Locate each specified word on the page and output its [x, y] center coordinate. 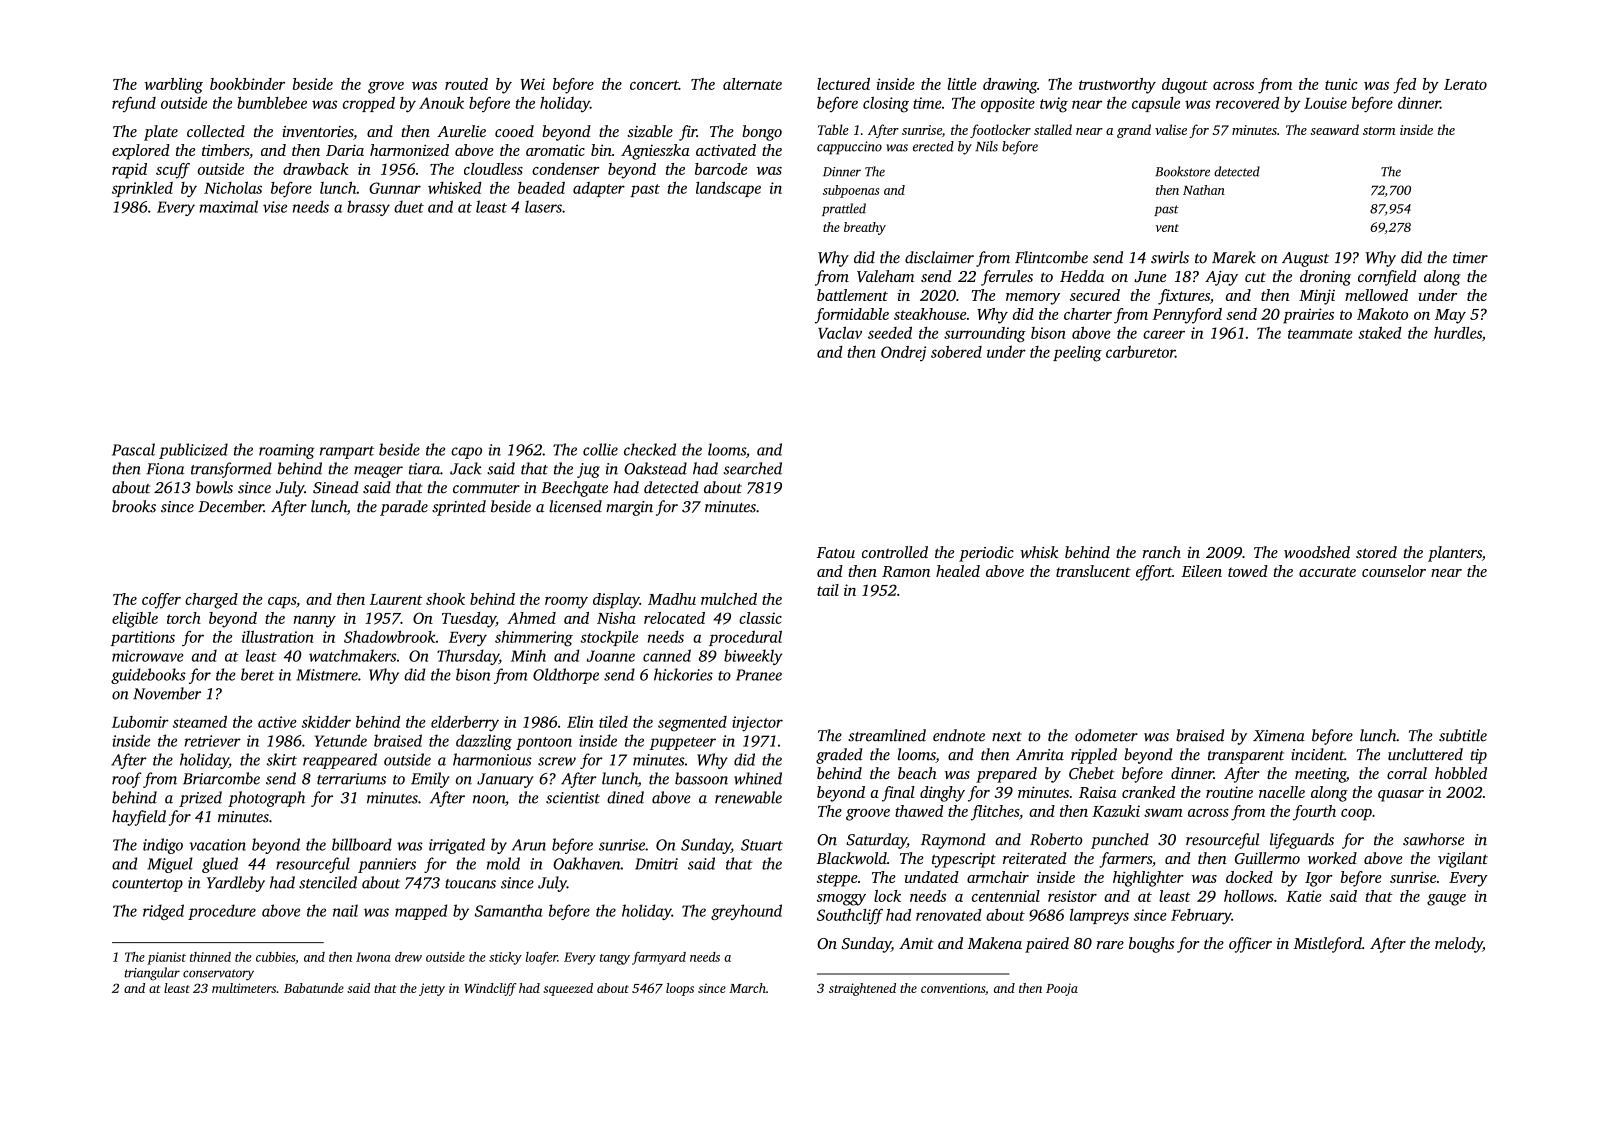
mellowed [1376, 295]
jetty [432, 989]
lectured [843, 84]
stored [1376, 552]
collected [216, 131]
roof [127, 780]
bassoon [701, 778]
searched [753, 468]
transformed [231, 470]
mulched [729, 599]
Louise [1325, 103]
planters [1455, 554]
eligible [135, 620]
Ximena [1279, 736]
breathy [865, 228]
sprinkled [142, 189]
